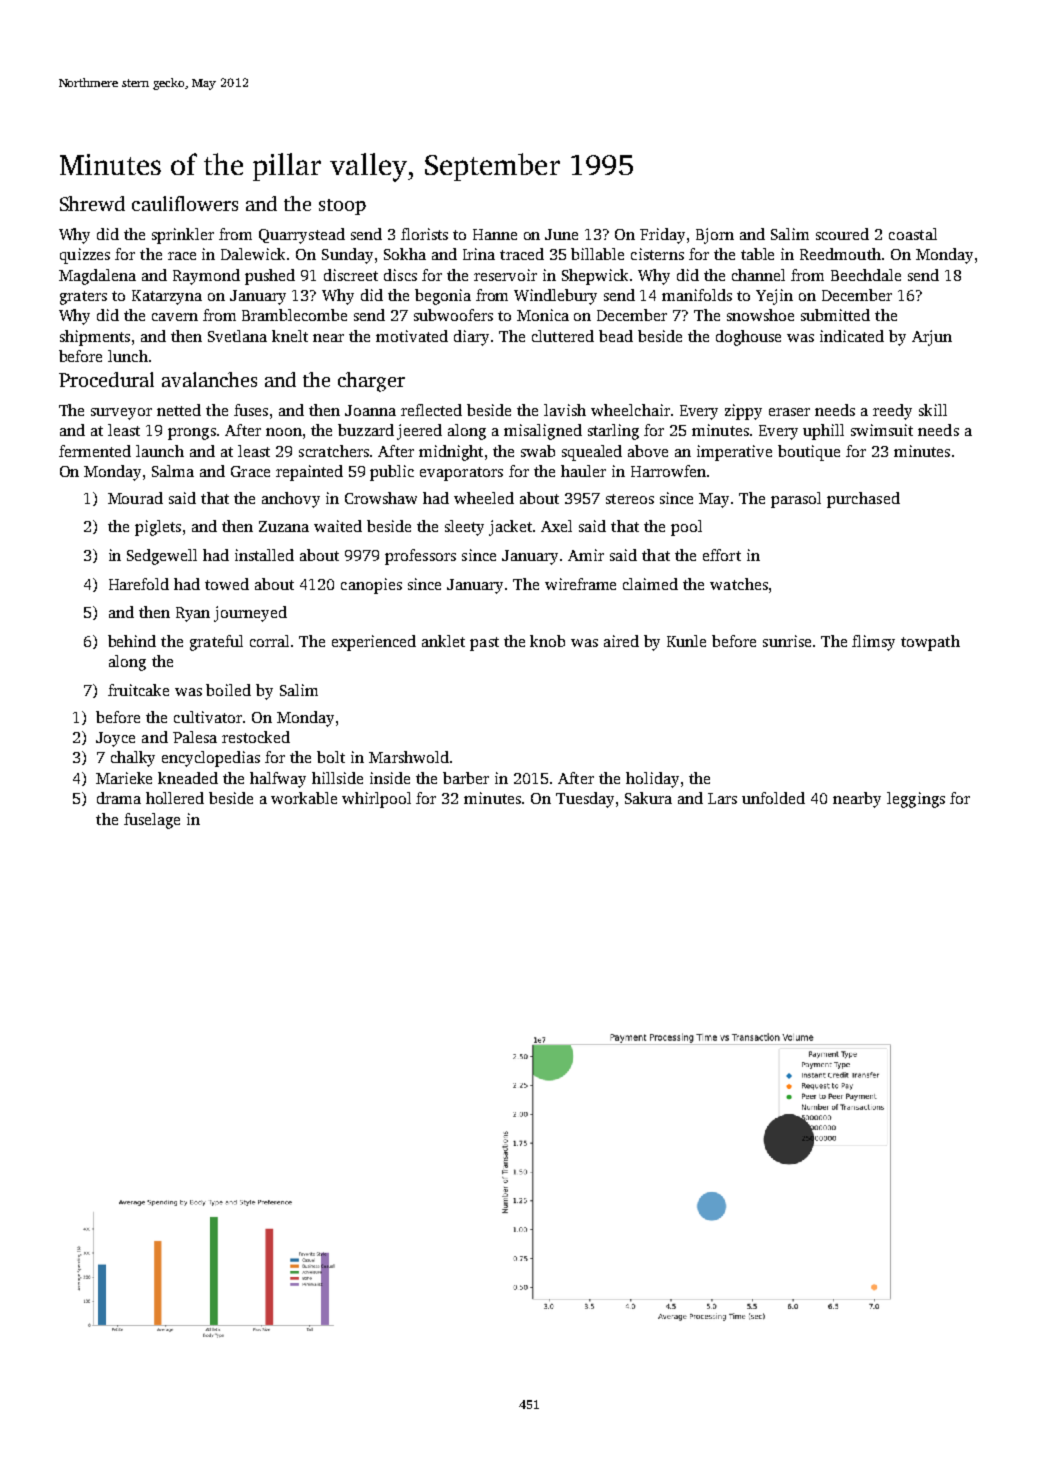  I want to click on stoop, so click(342, 207).
